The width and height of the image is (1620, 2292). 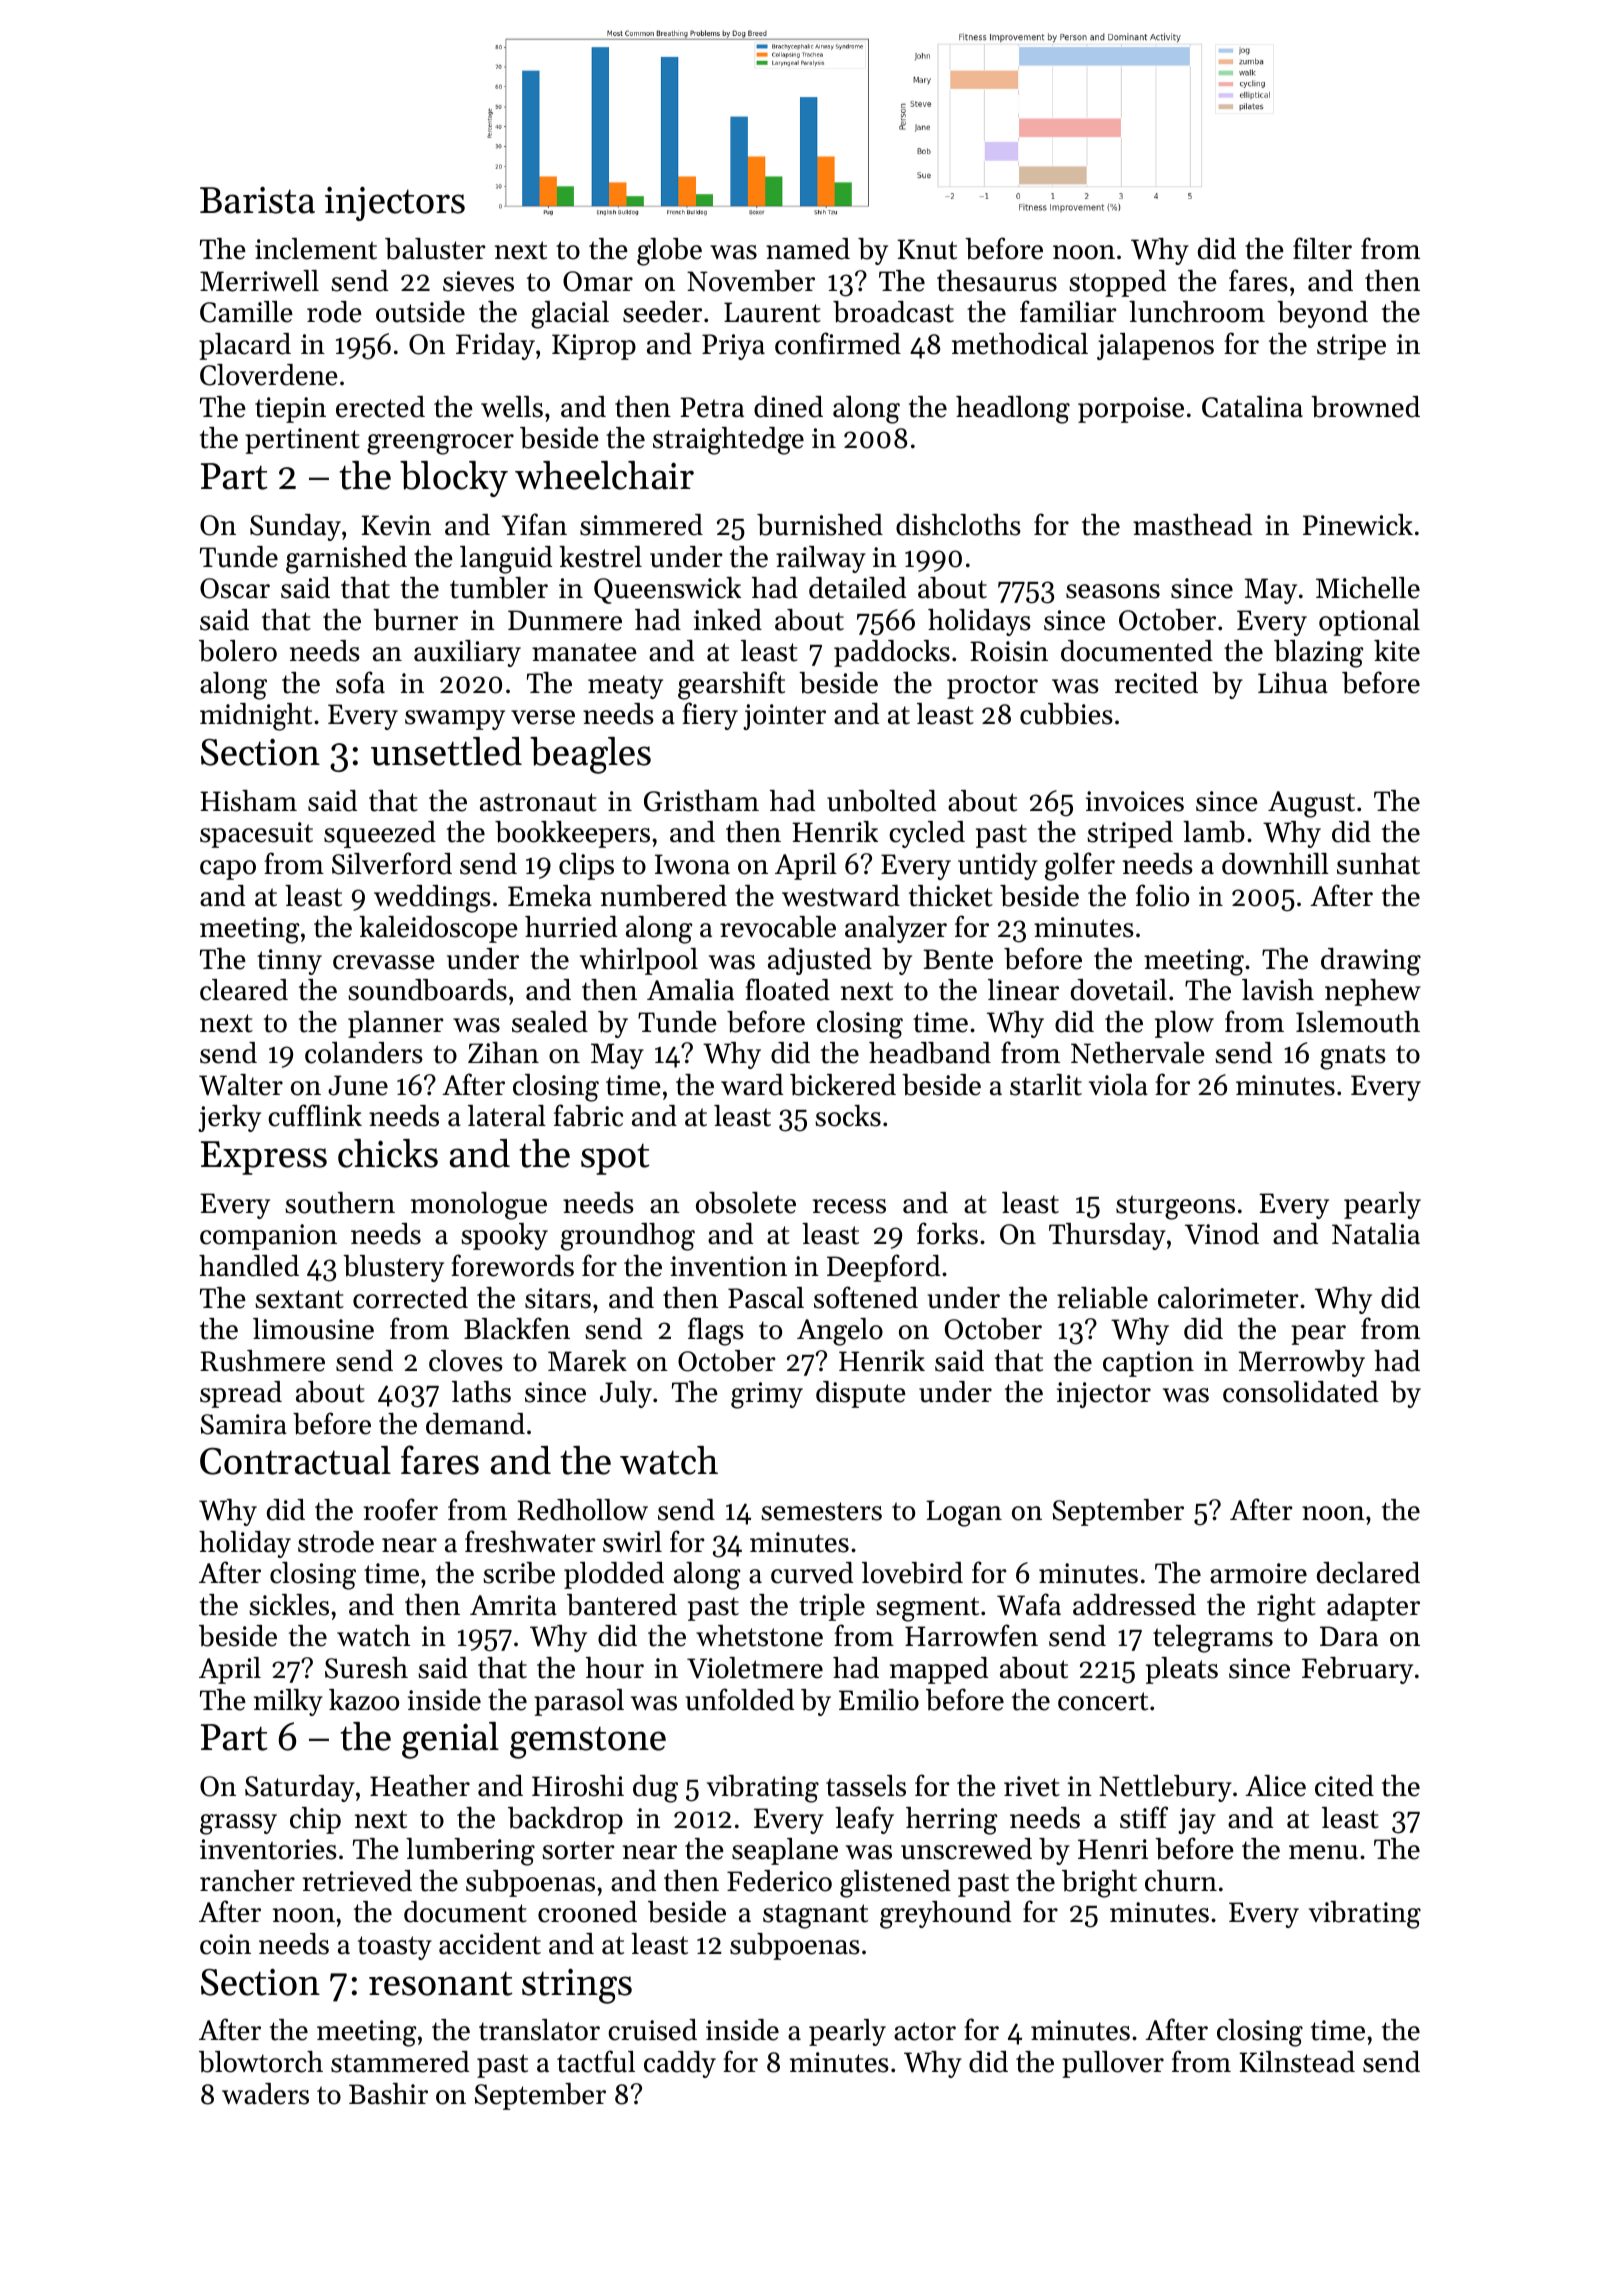 What do you see at coordinates (1358, 525) in the image?
I see `Pinewick` at bounding box center [1358, 525].
